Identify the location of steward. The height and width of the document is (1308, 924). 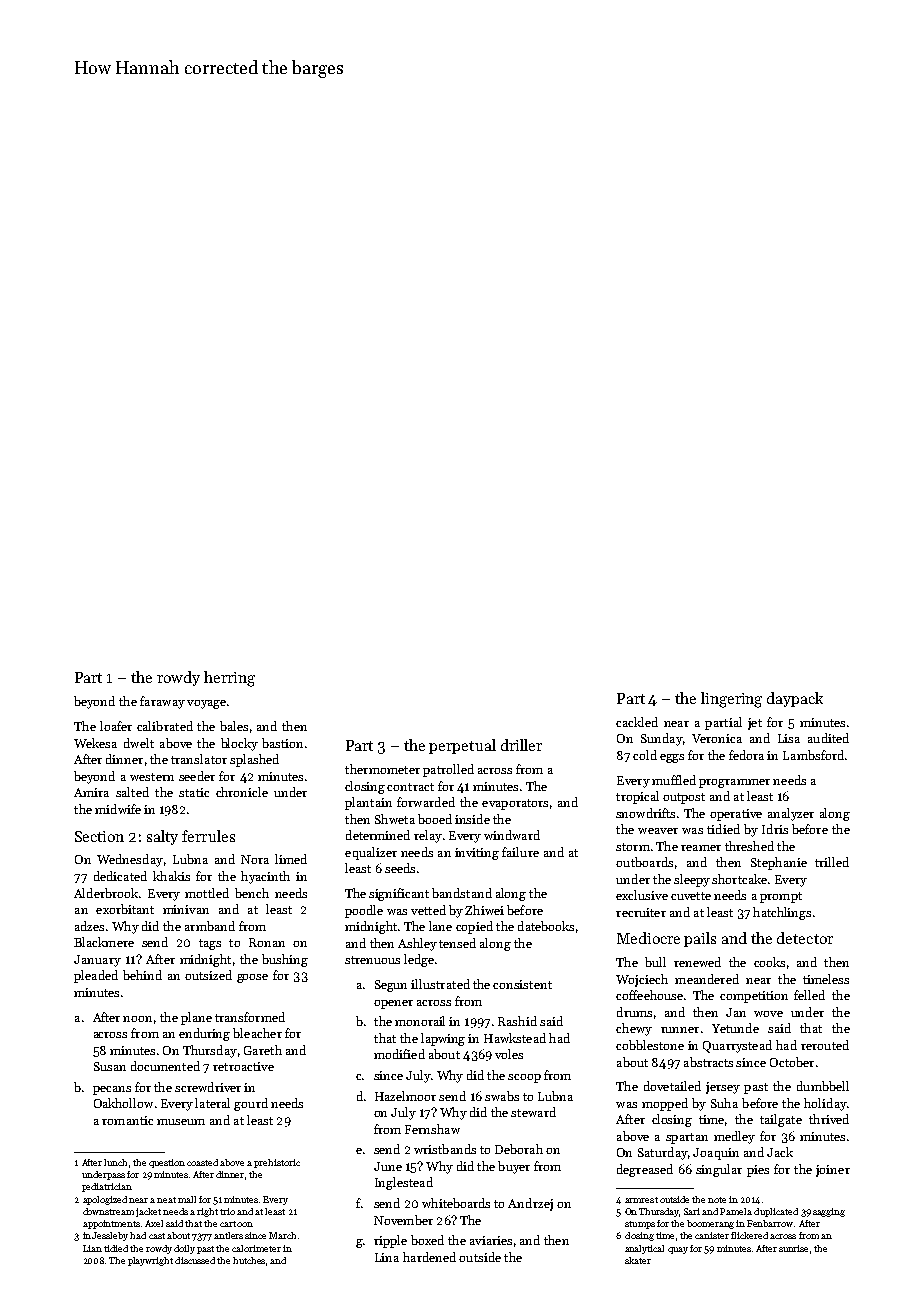
(533, 1112).
